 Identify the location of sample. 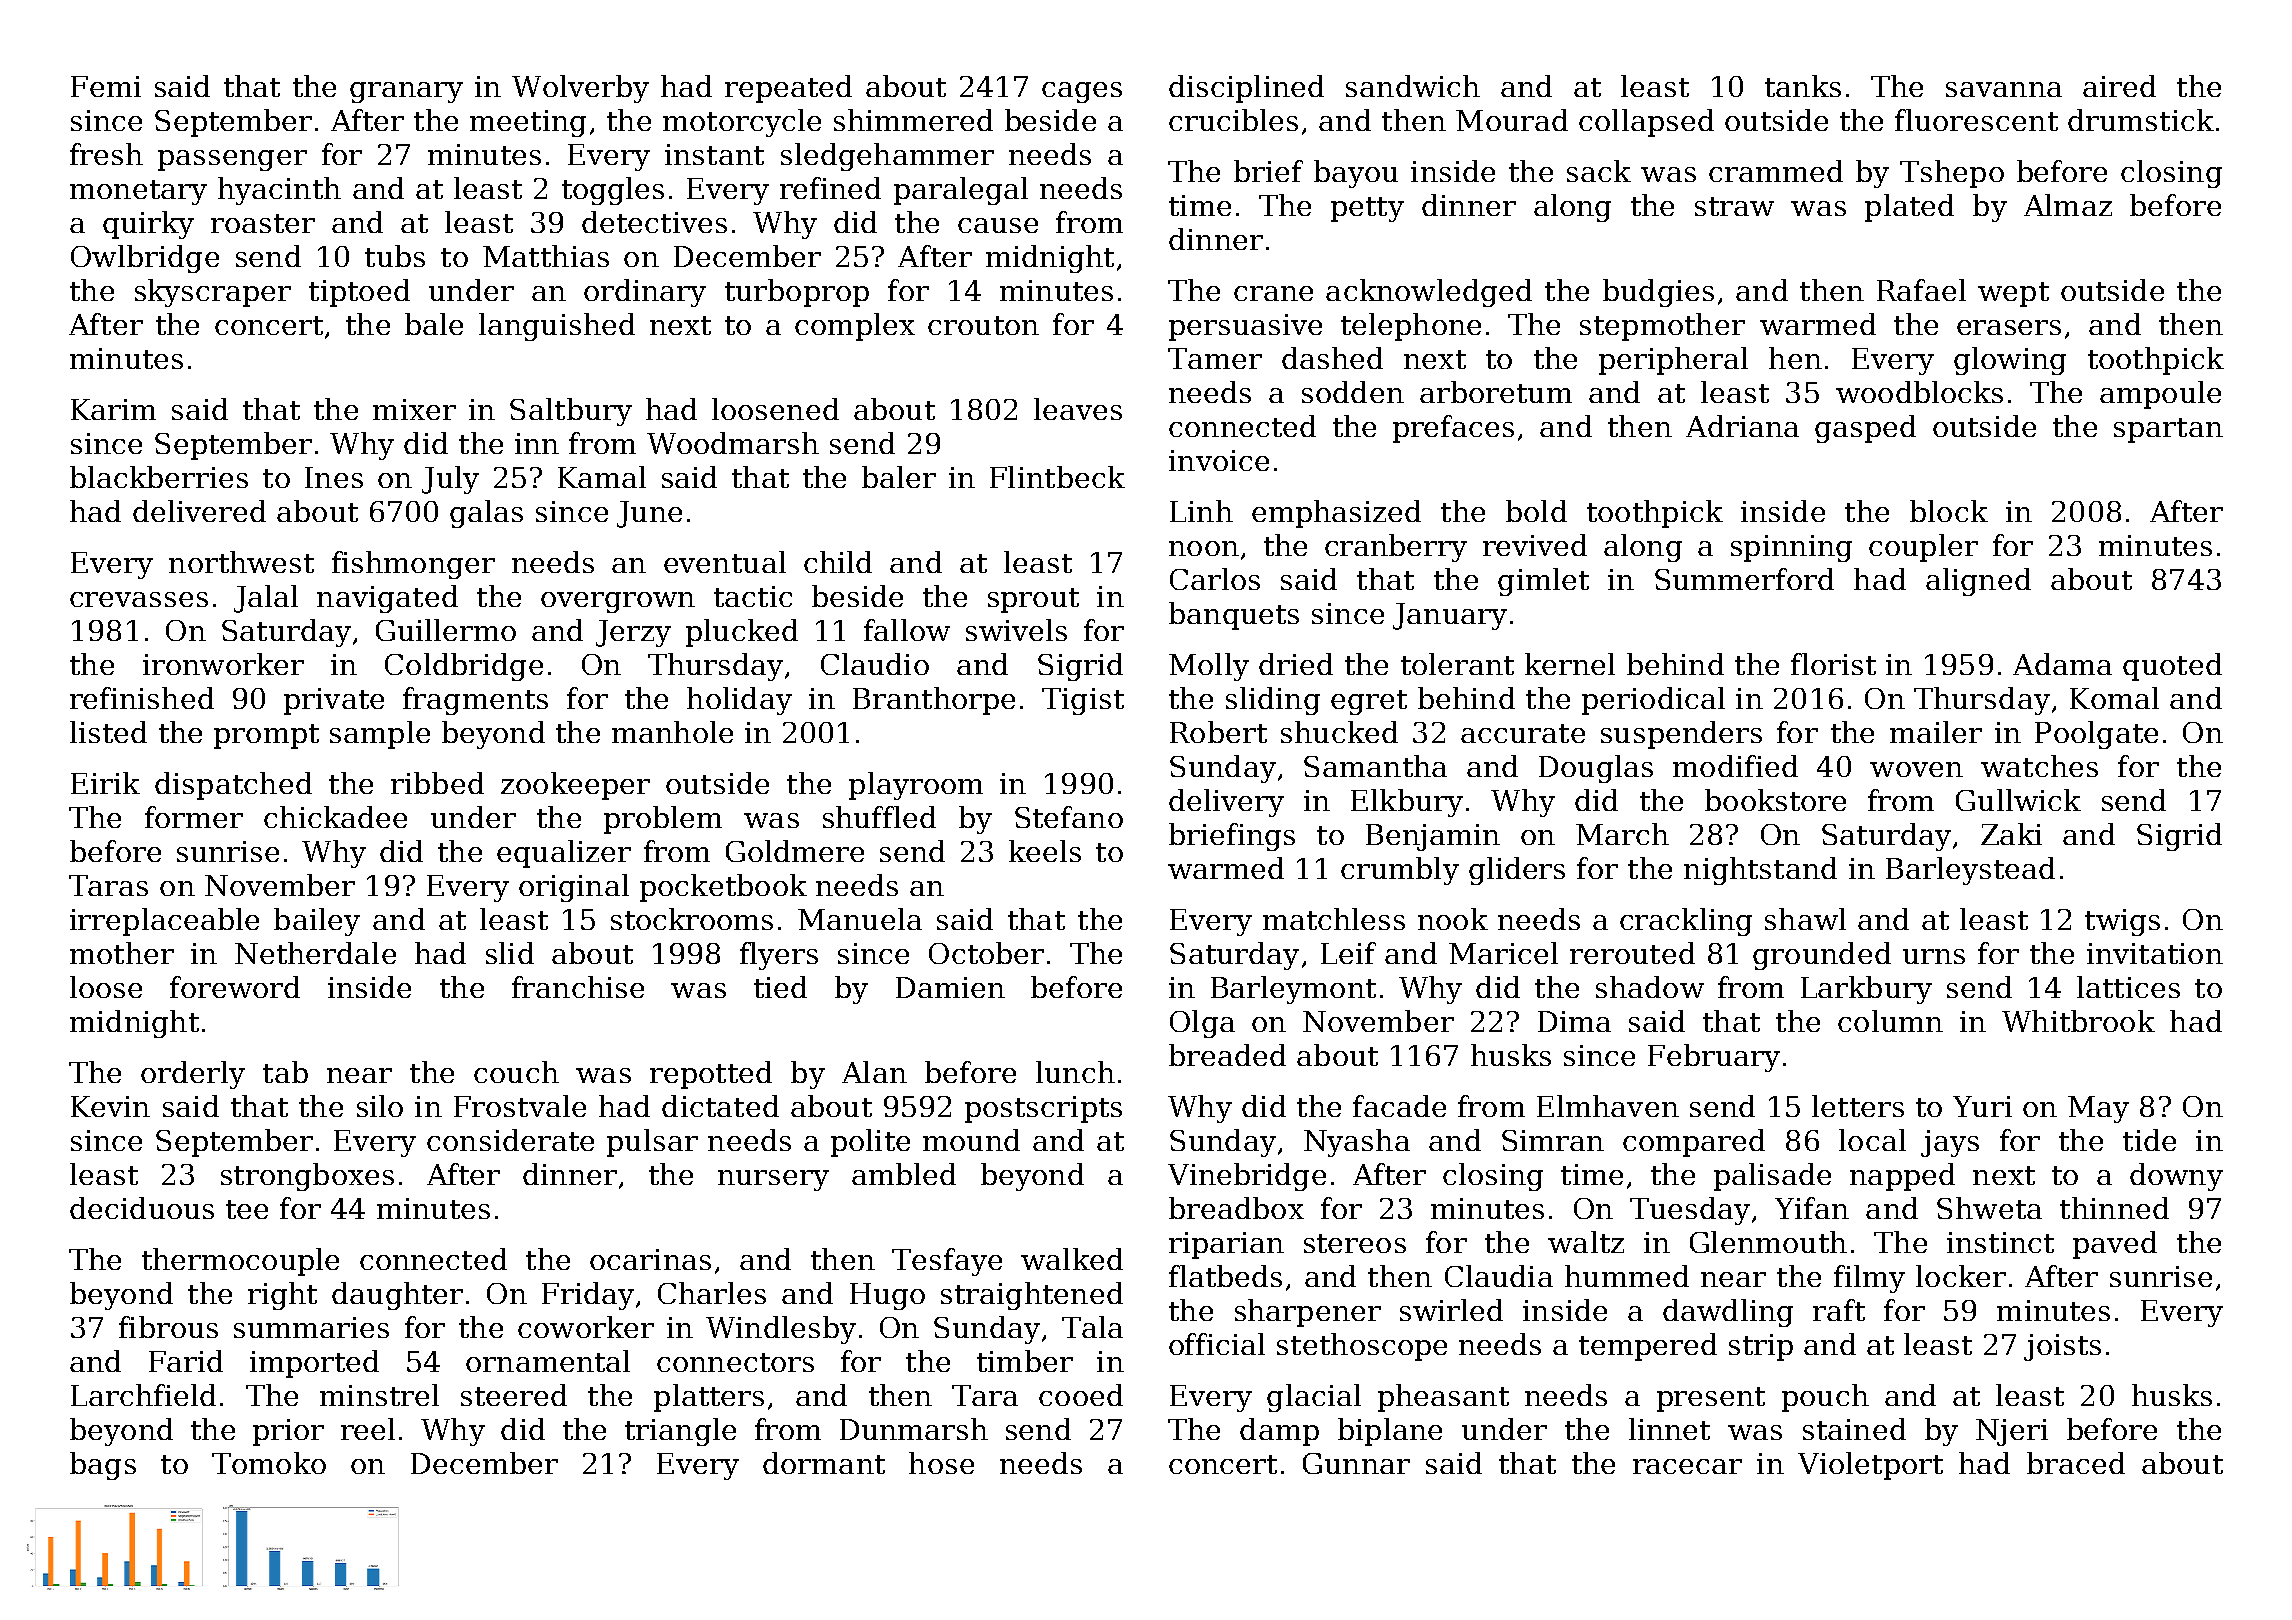
(380, 735).
